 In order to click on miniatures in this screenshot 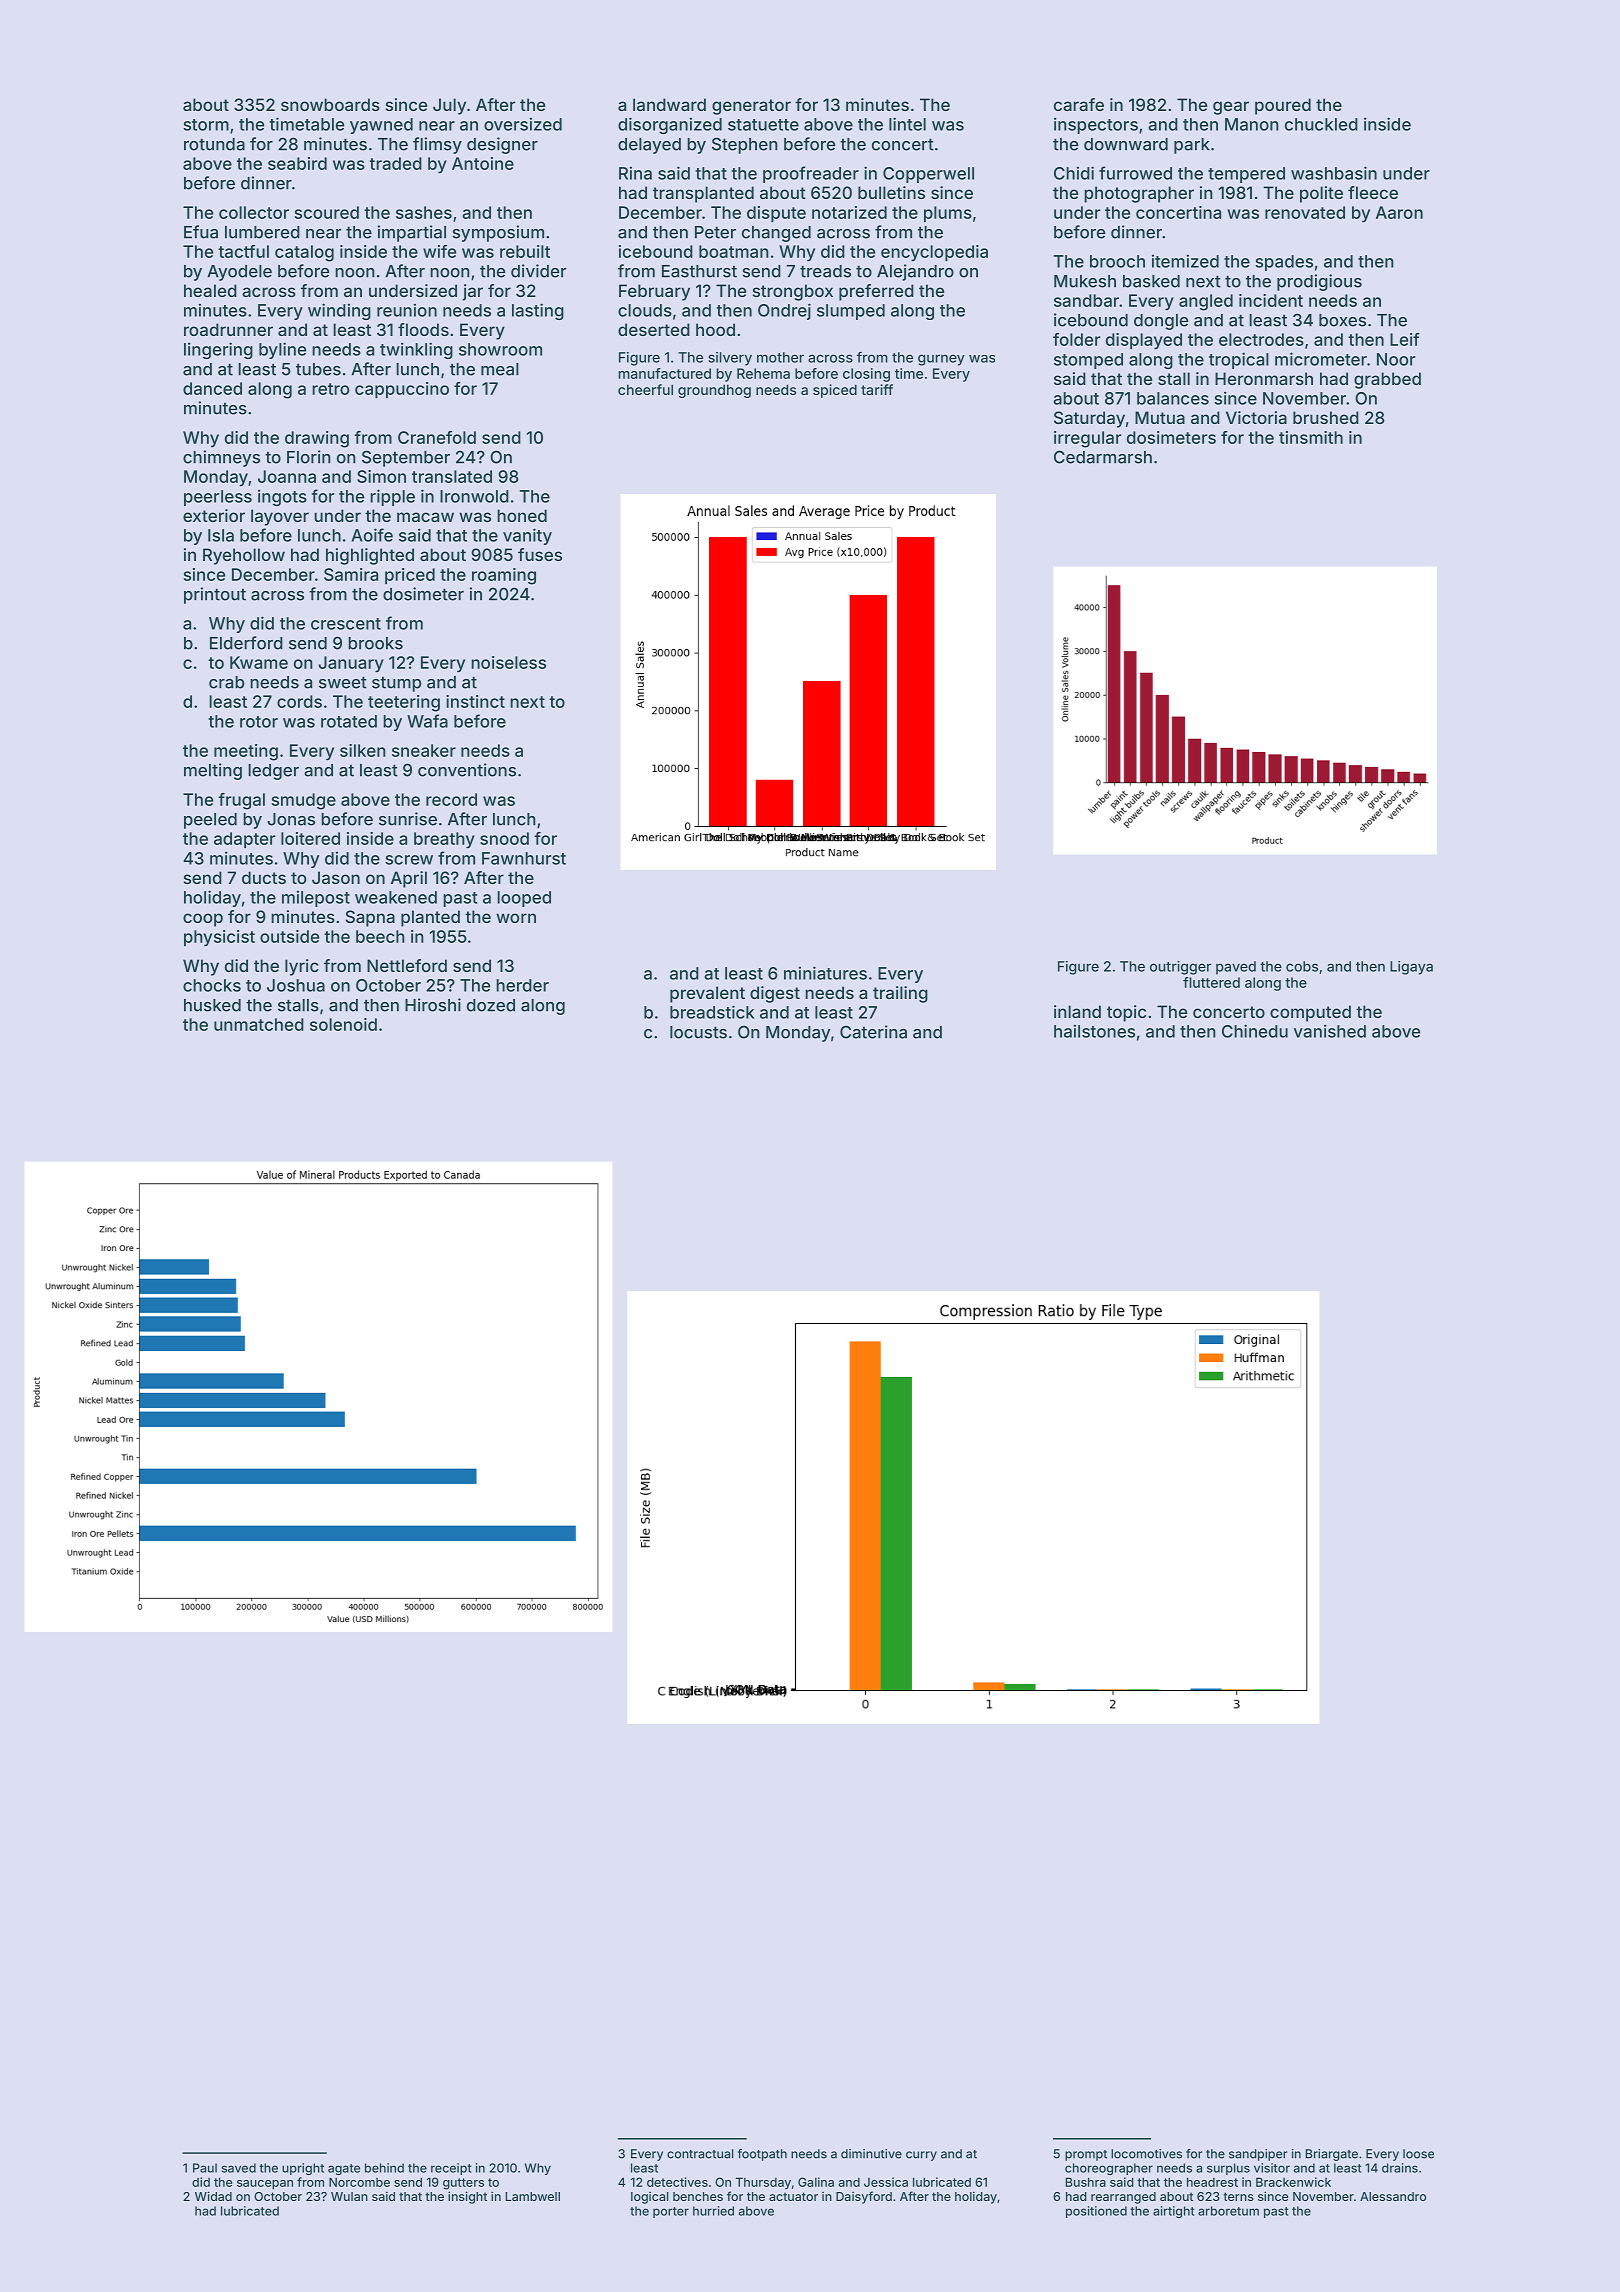, I will do `click(825, 973)`.
